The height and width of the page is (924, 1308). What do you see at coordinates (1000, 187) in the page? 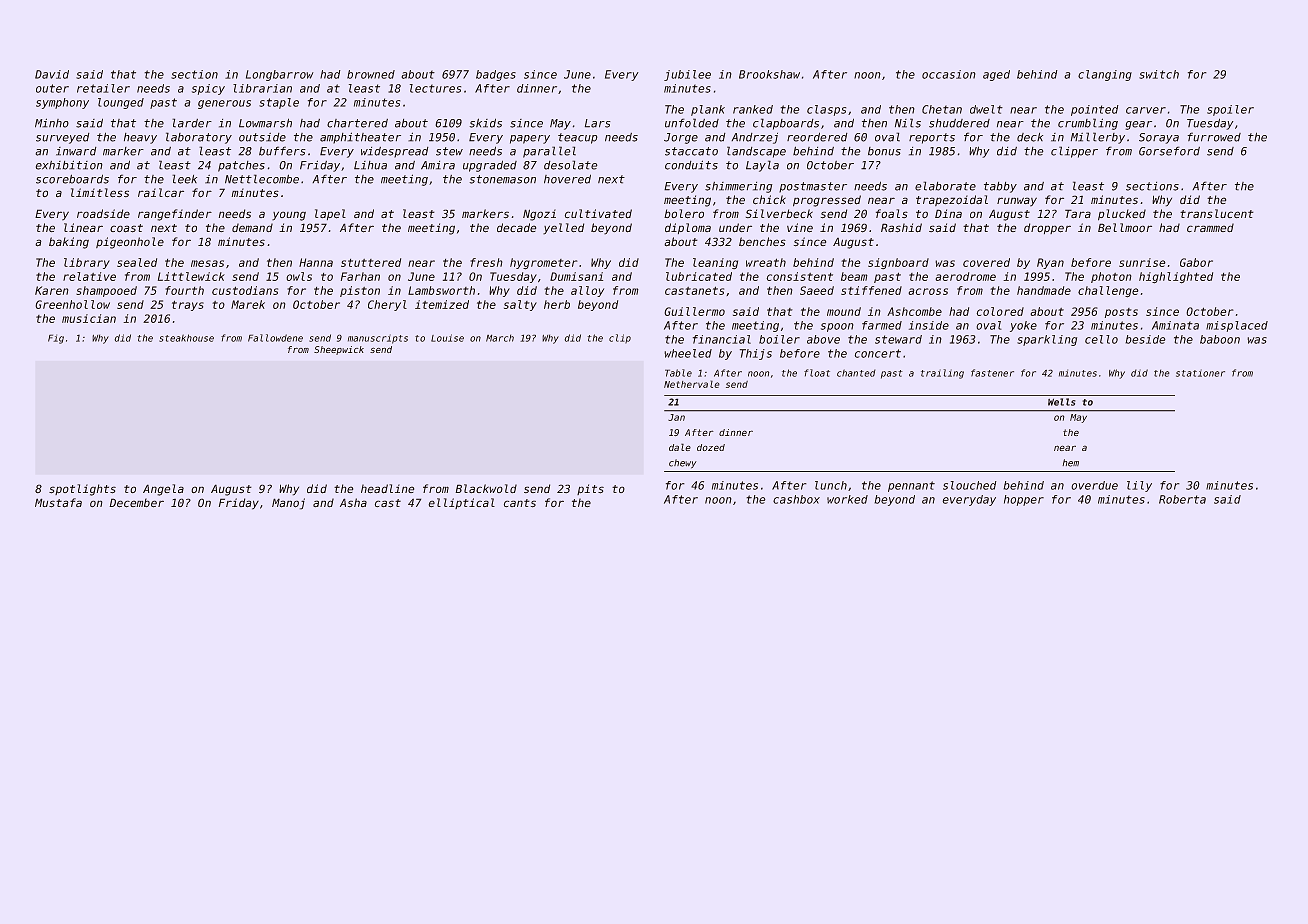
I see `tabby` at bounding box center [1000, 187].
